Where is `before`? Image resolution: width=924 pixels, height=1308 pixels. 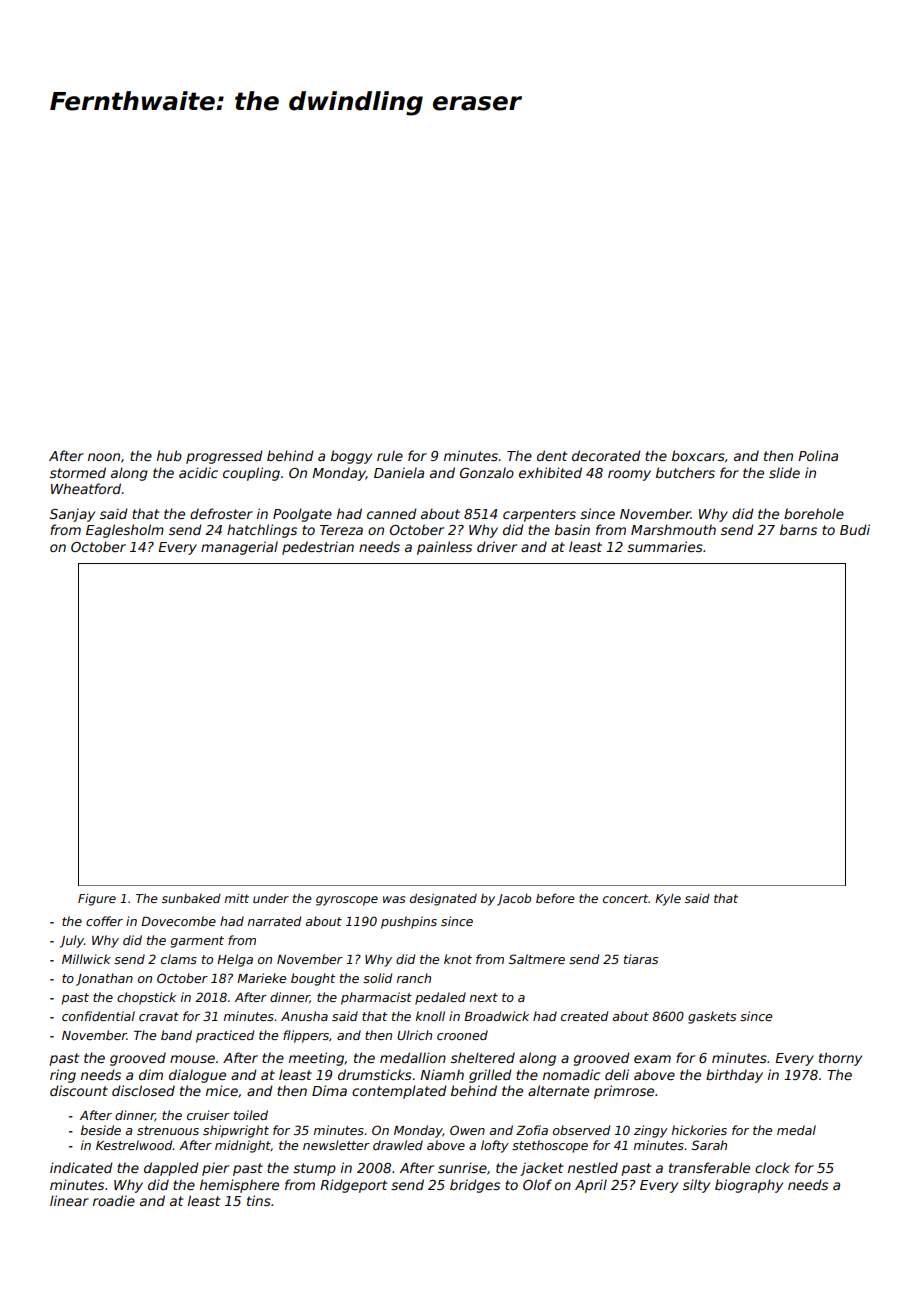
before is located at coordinates (555, 898).
